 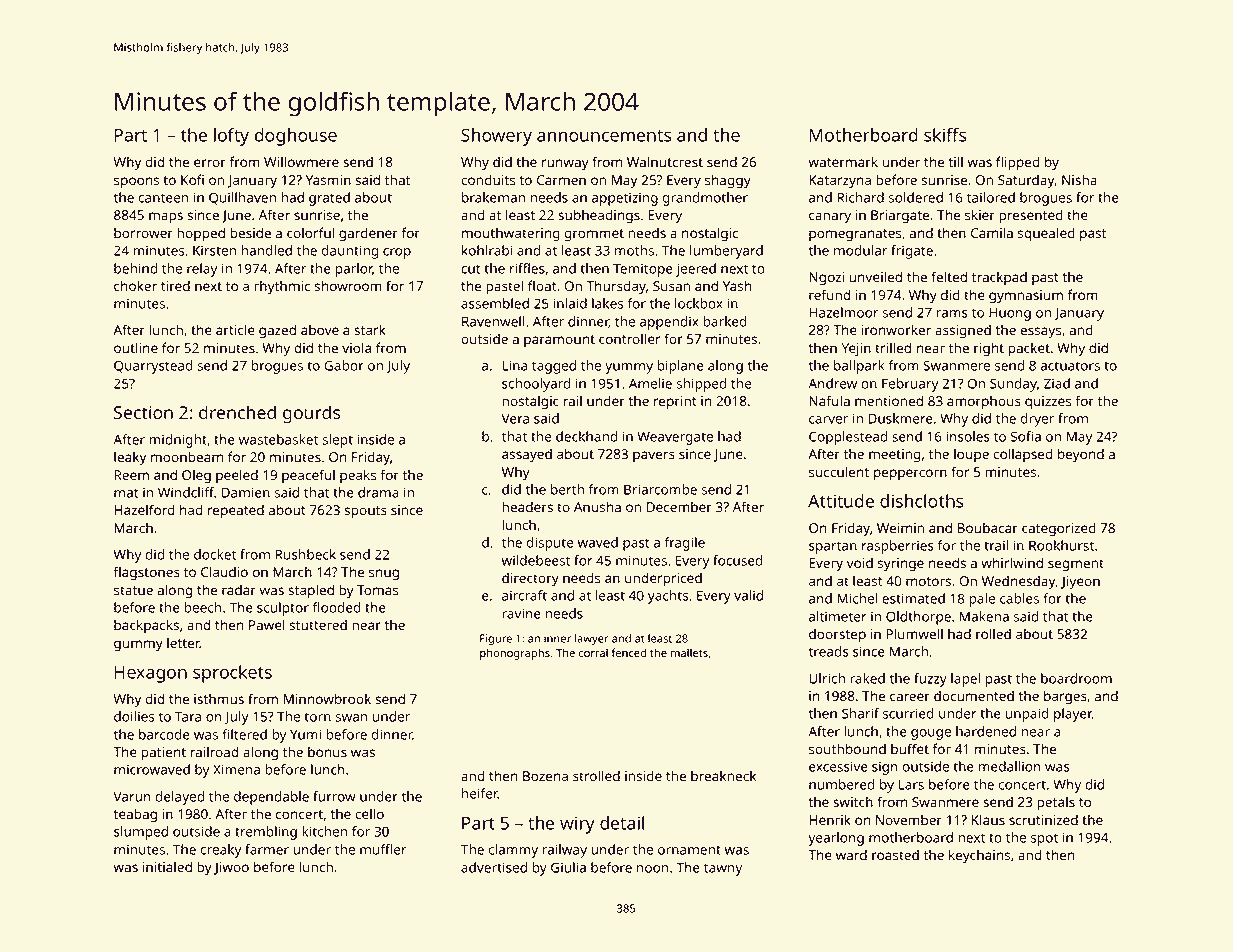 I want to click on isthmus, so click(x=219, y=698).
